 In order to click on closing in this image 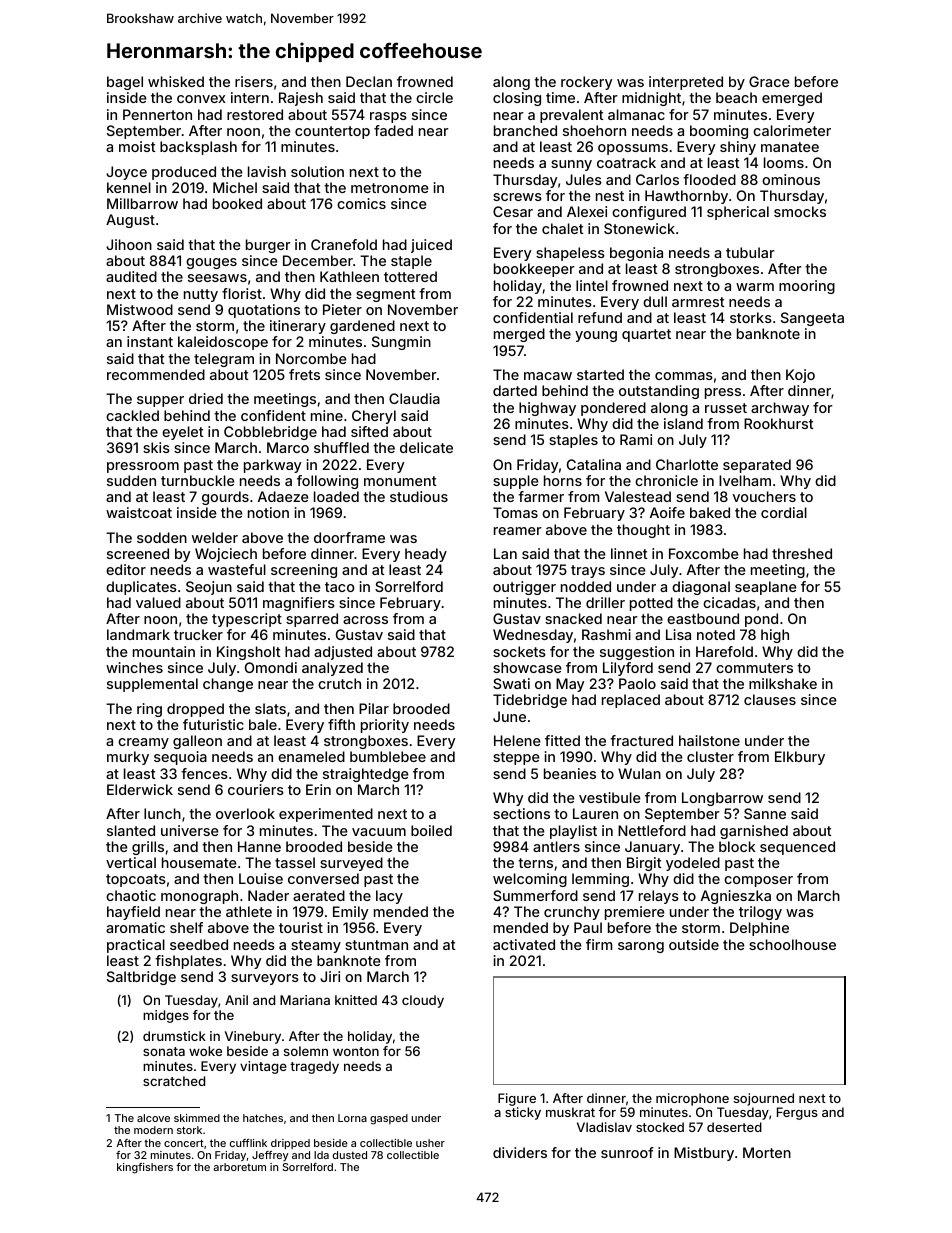, I will do `click(517, 99)`.
